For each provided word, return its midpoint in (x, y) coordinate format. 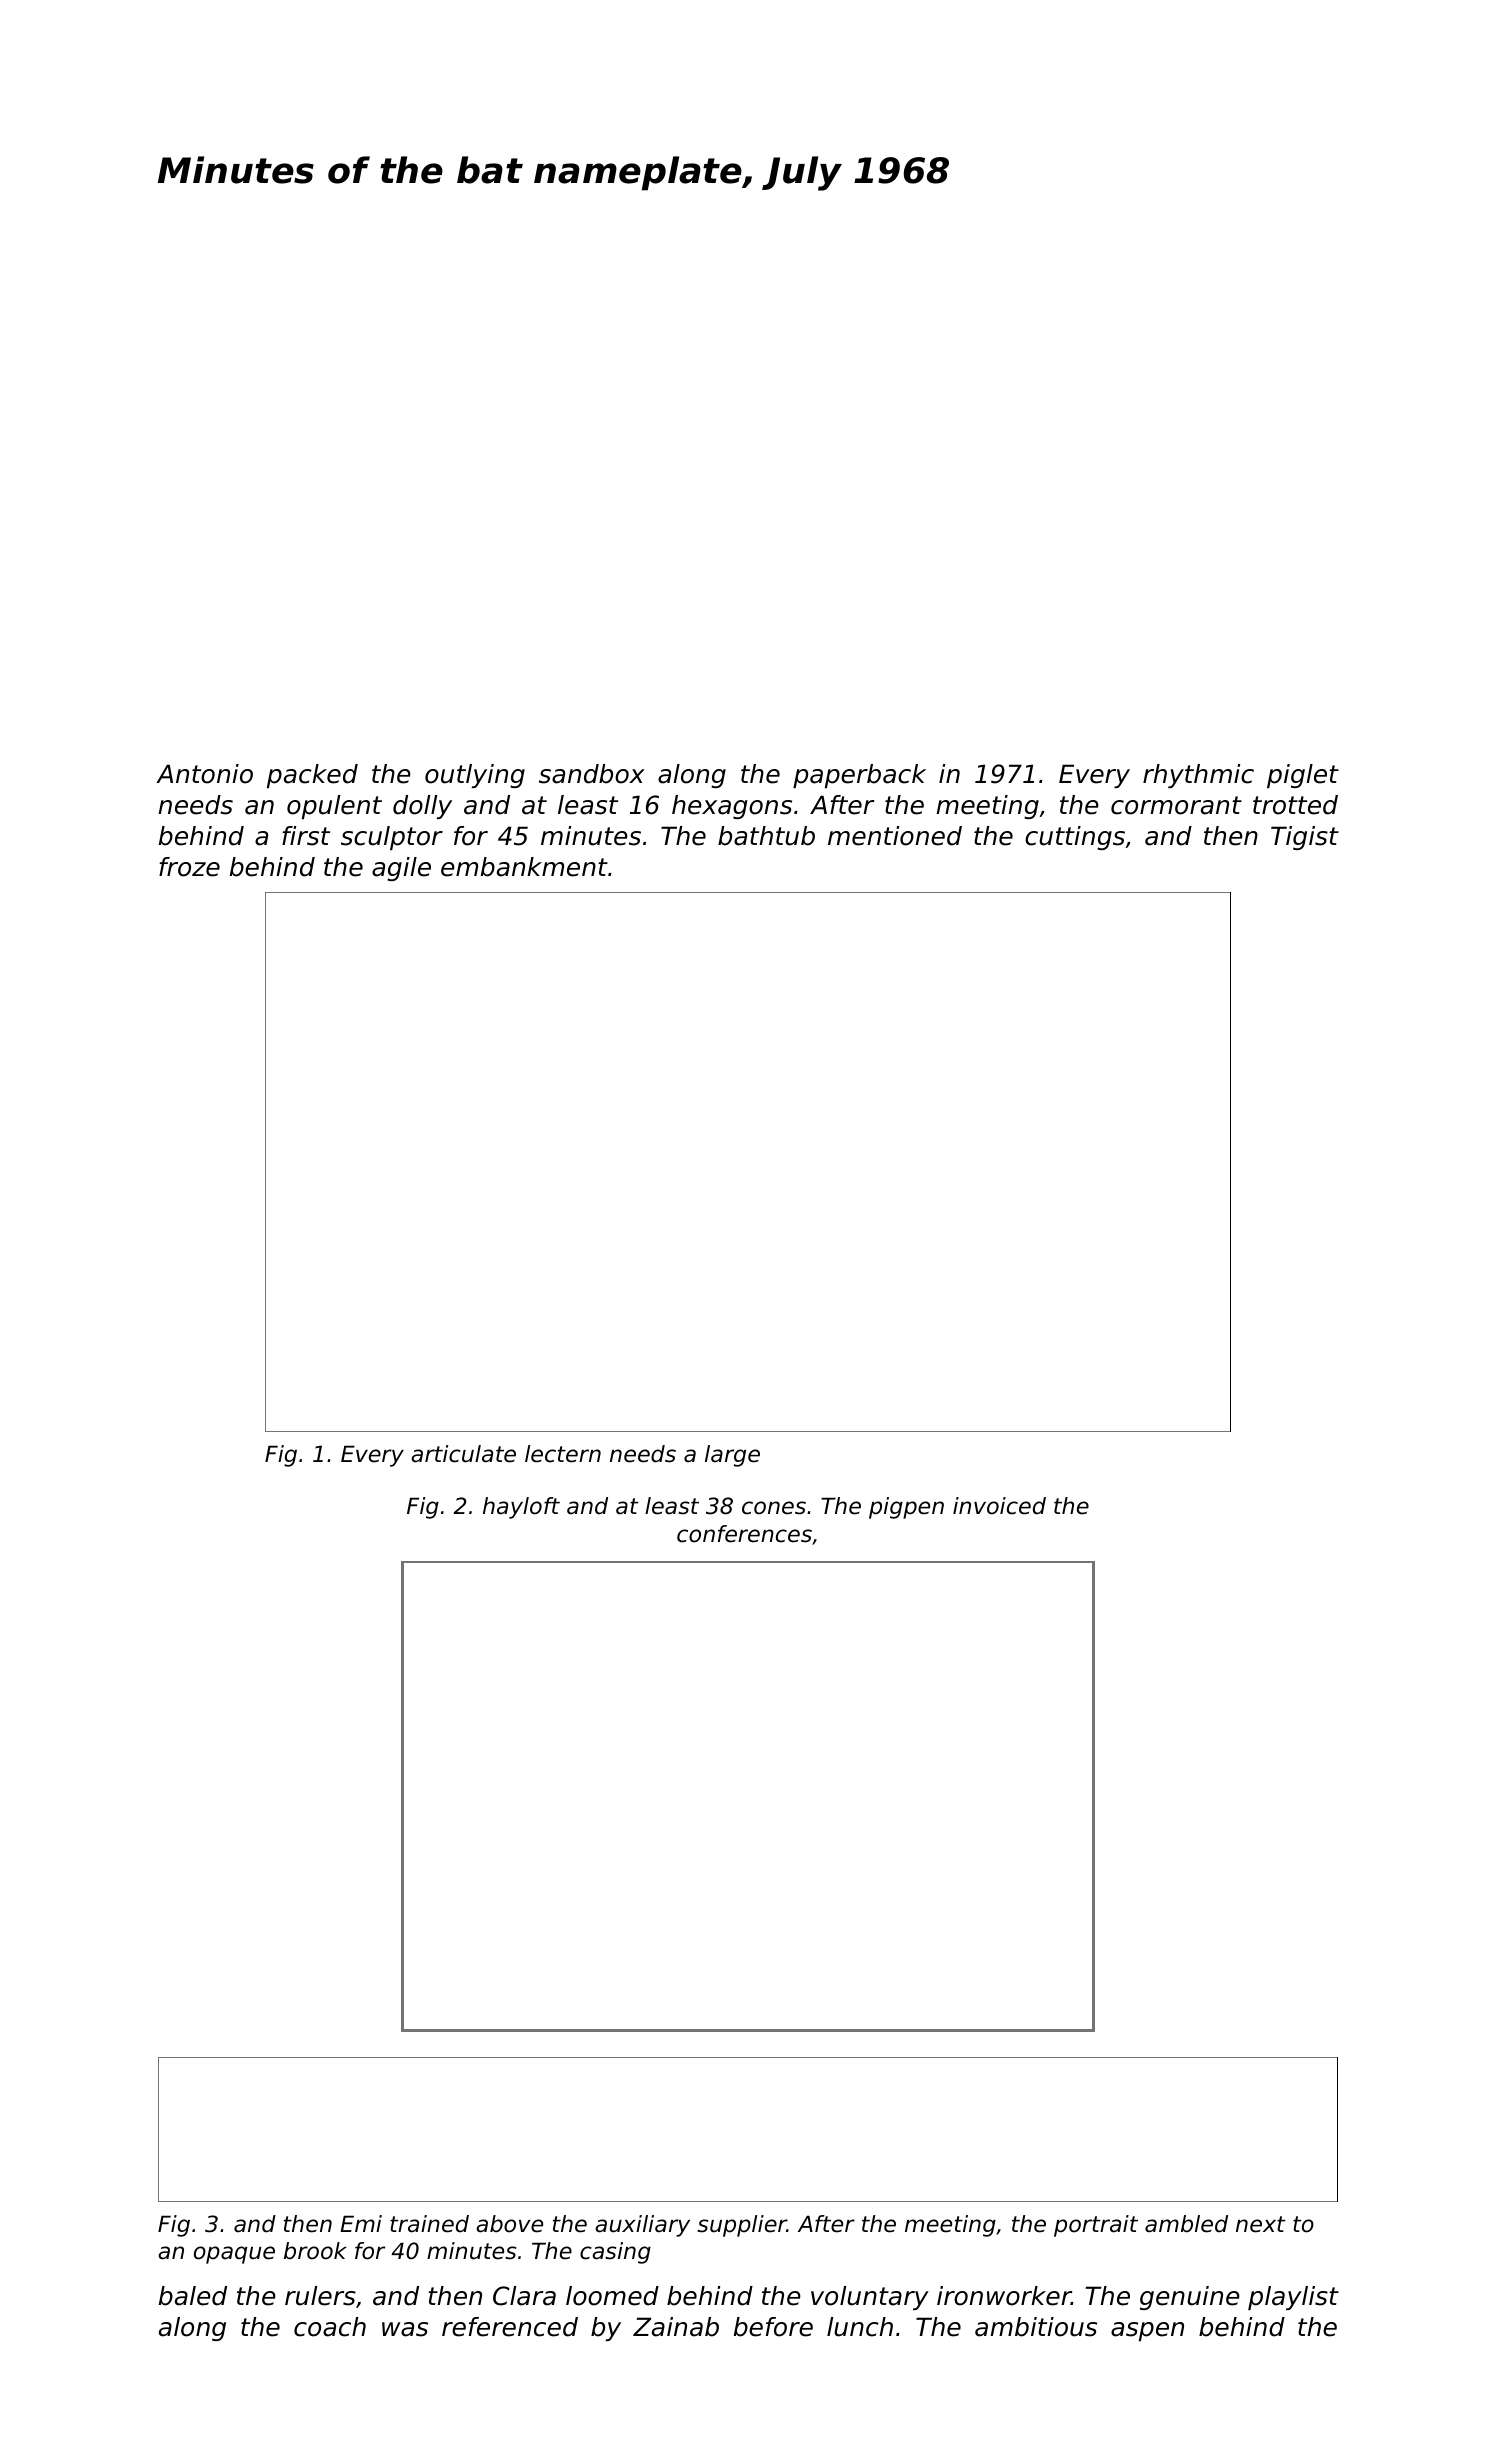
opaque (234, 2255)
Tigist (1305, 838)
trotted (1295, 805)
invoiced (999, 1506)
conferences (744, 1534)
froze (189, 867)
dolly (422, 807)
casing (615, 2253)
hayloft (521, 1508)
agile (401, 869)
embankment (524, 867)
